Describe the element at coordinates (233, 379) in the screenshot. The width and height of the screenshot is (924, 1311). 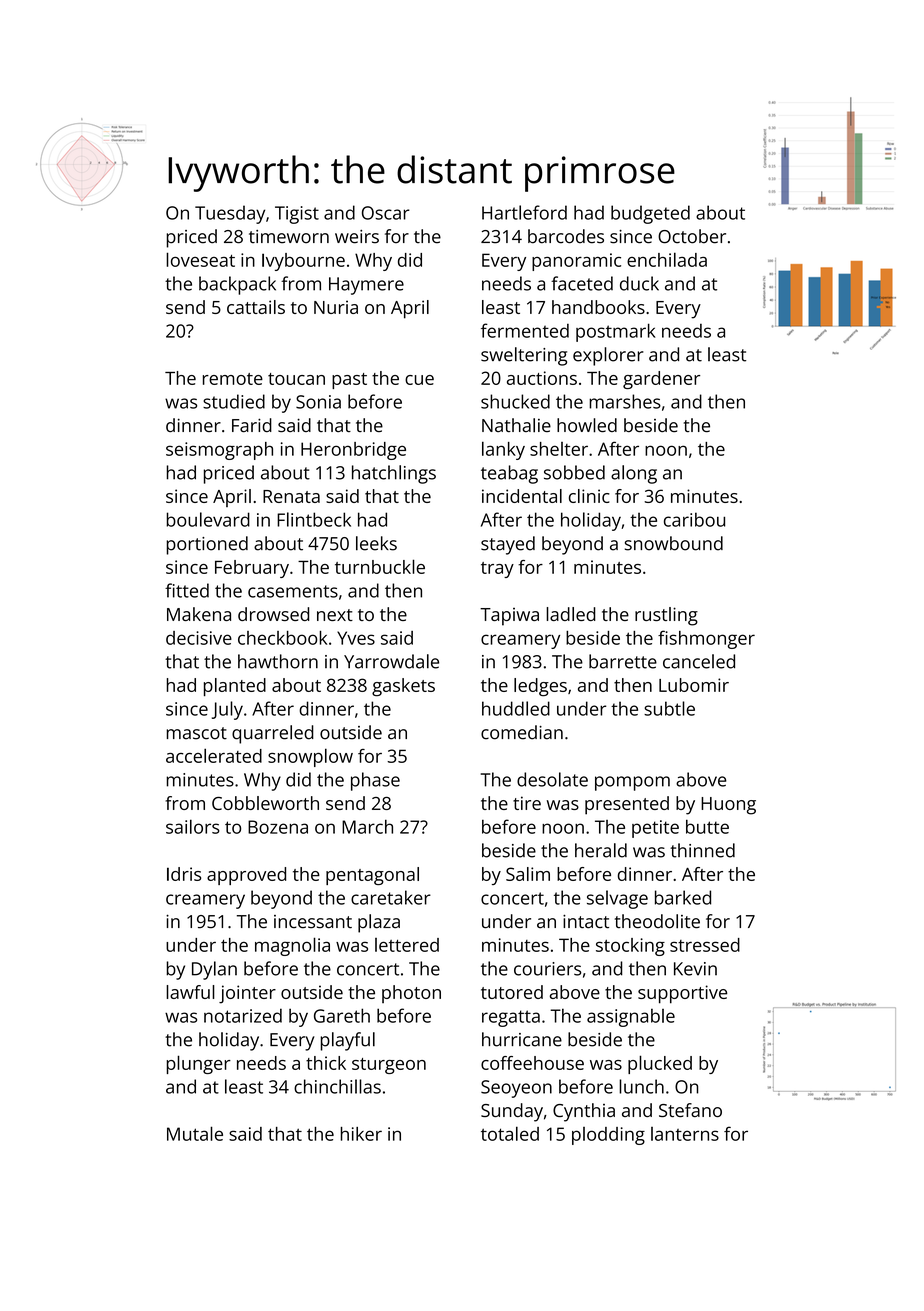
I see `remote` at that location.
